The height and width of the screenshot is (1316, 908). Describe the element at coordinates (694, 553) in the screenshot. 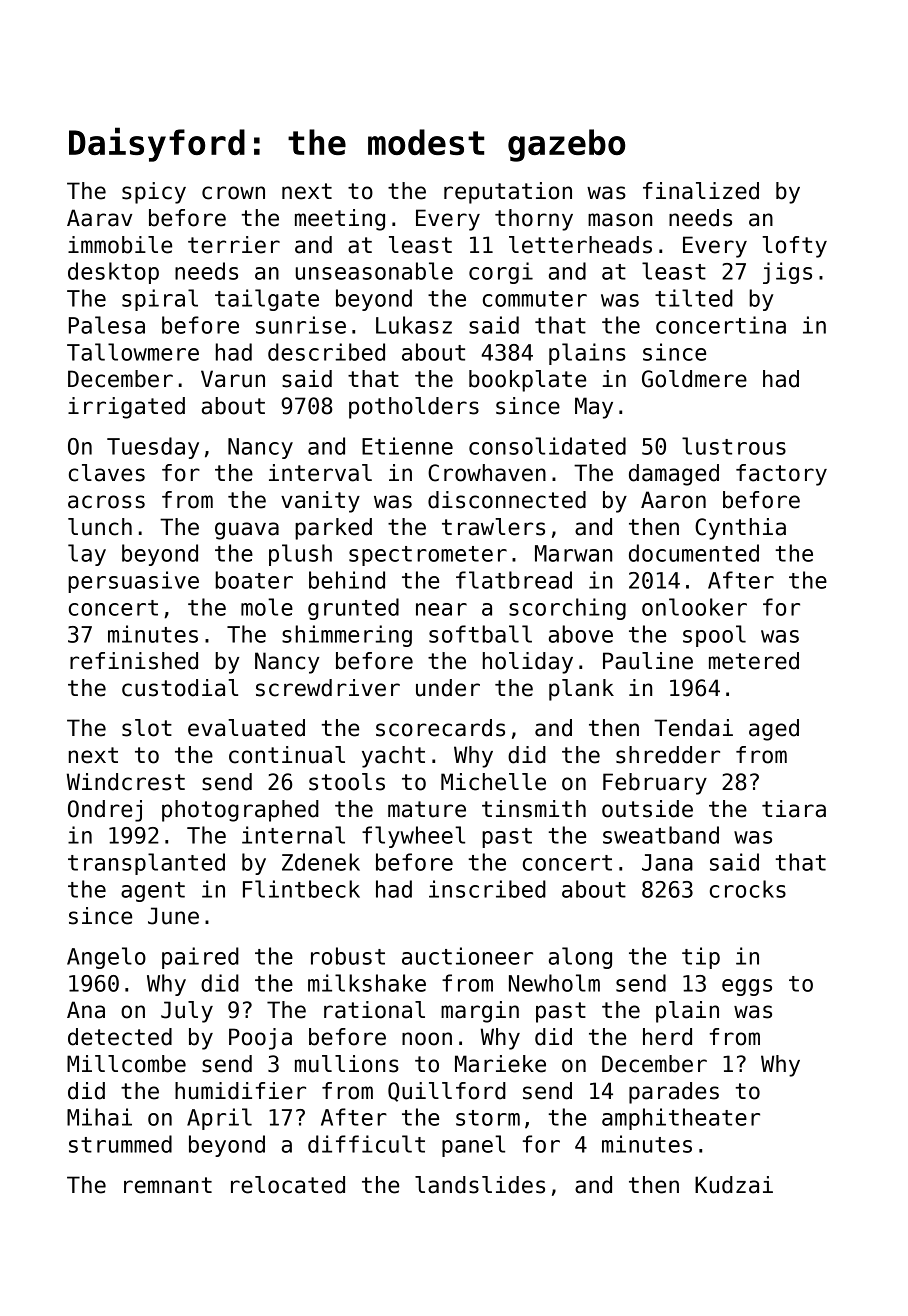

I see `documented` at that location.
